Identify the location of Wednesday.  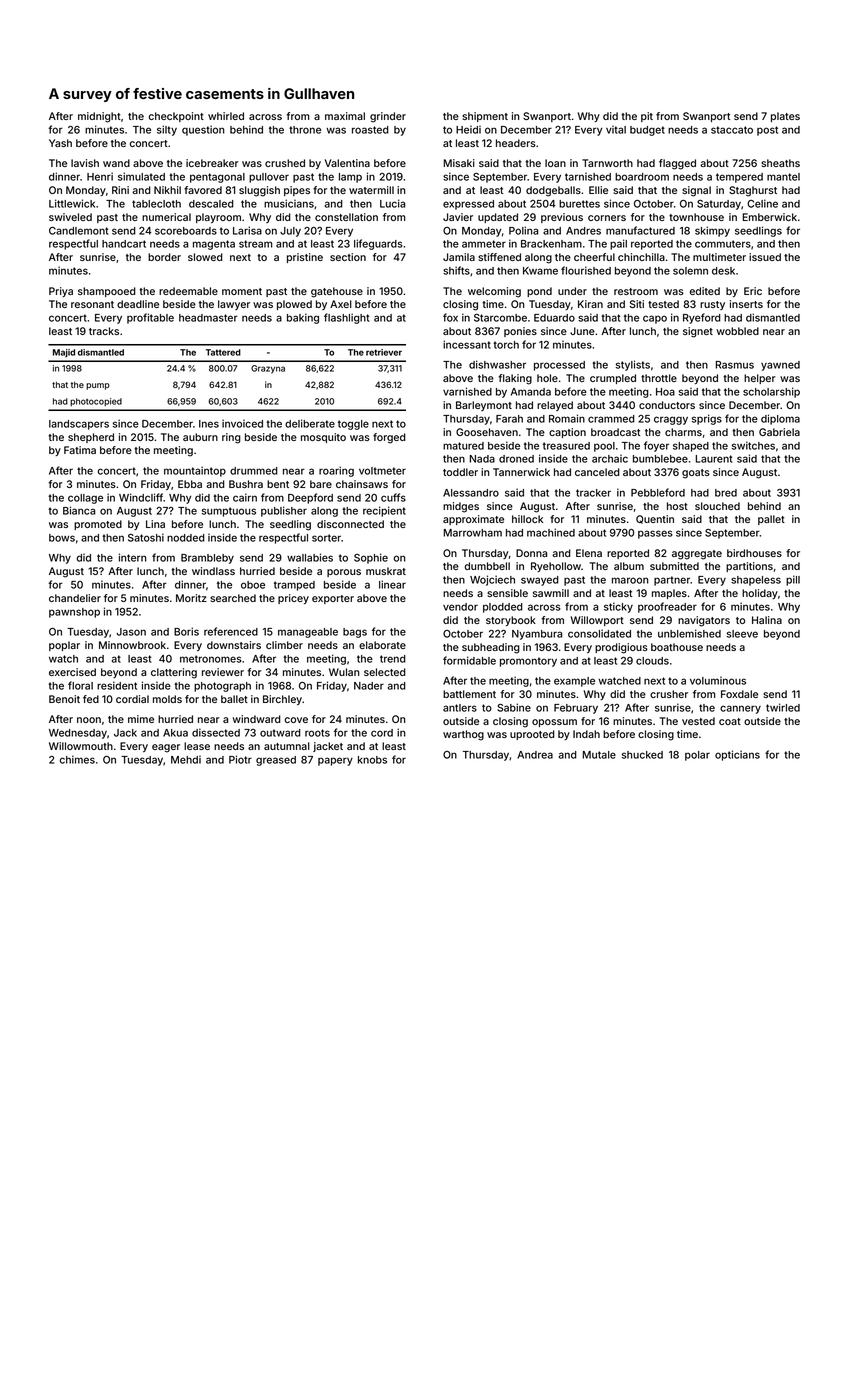
(78, 734).
